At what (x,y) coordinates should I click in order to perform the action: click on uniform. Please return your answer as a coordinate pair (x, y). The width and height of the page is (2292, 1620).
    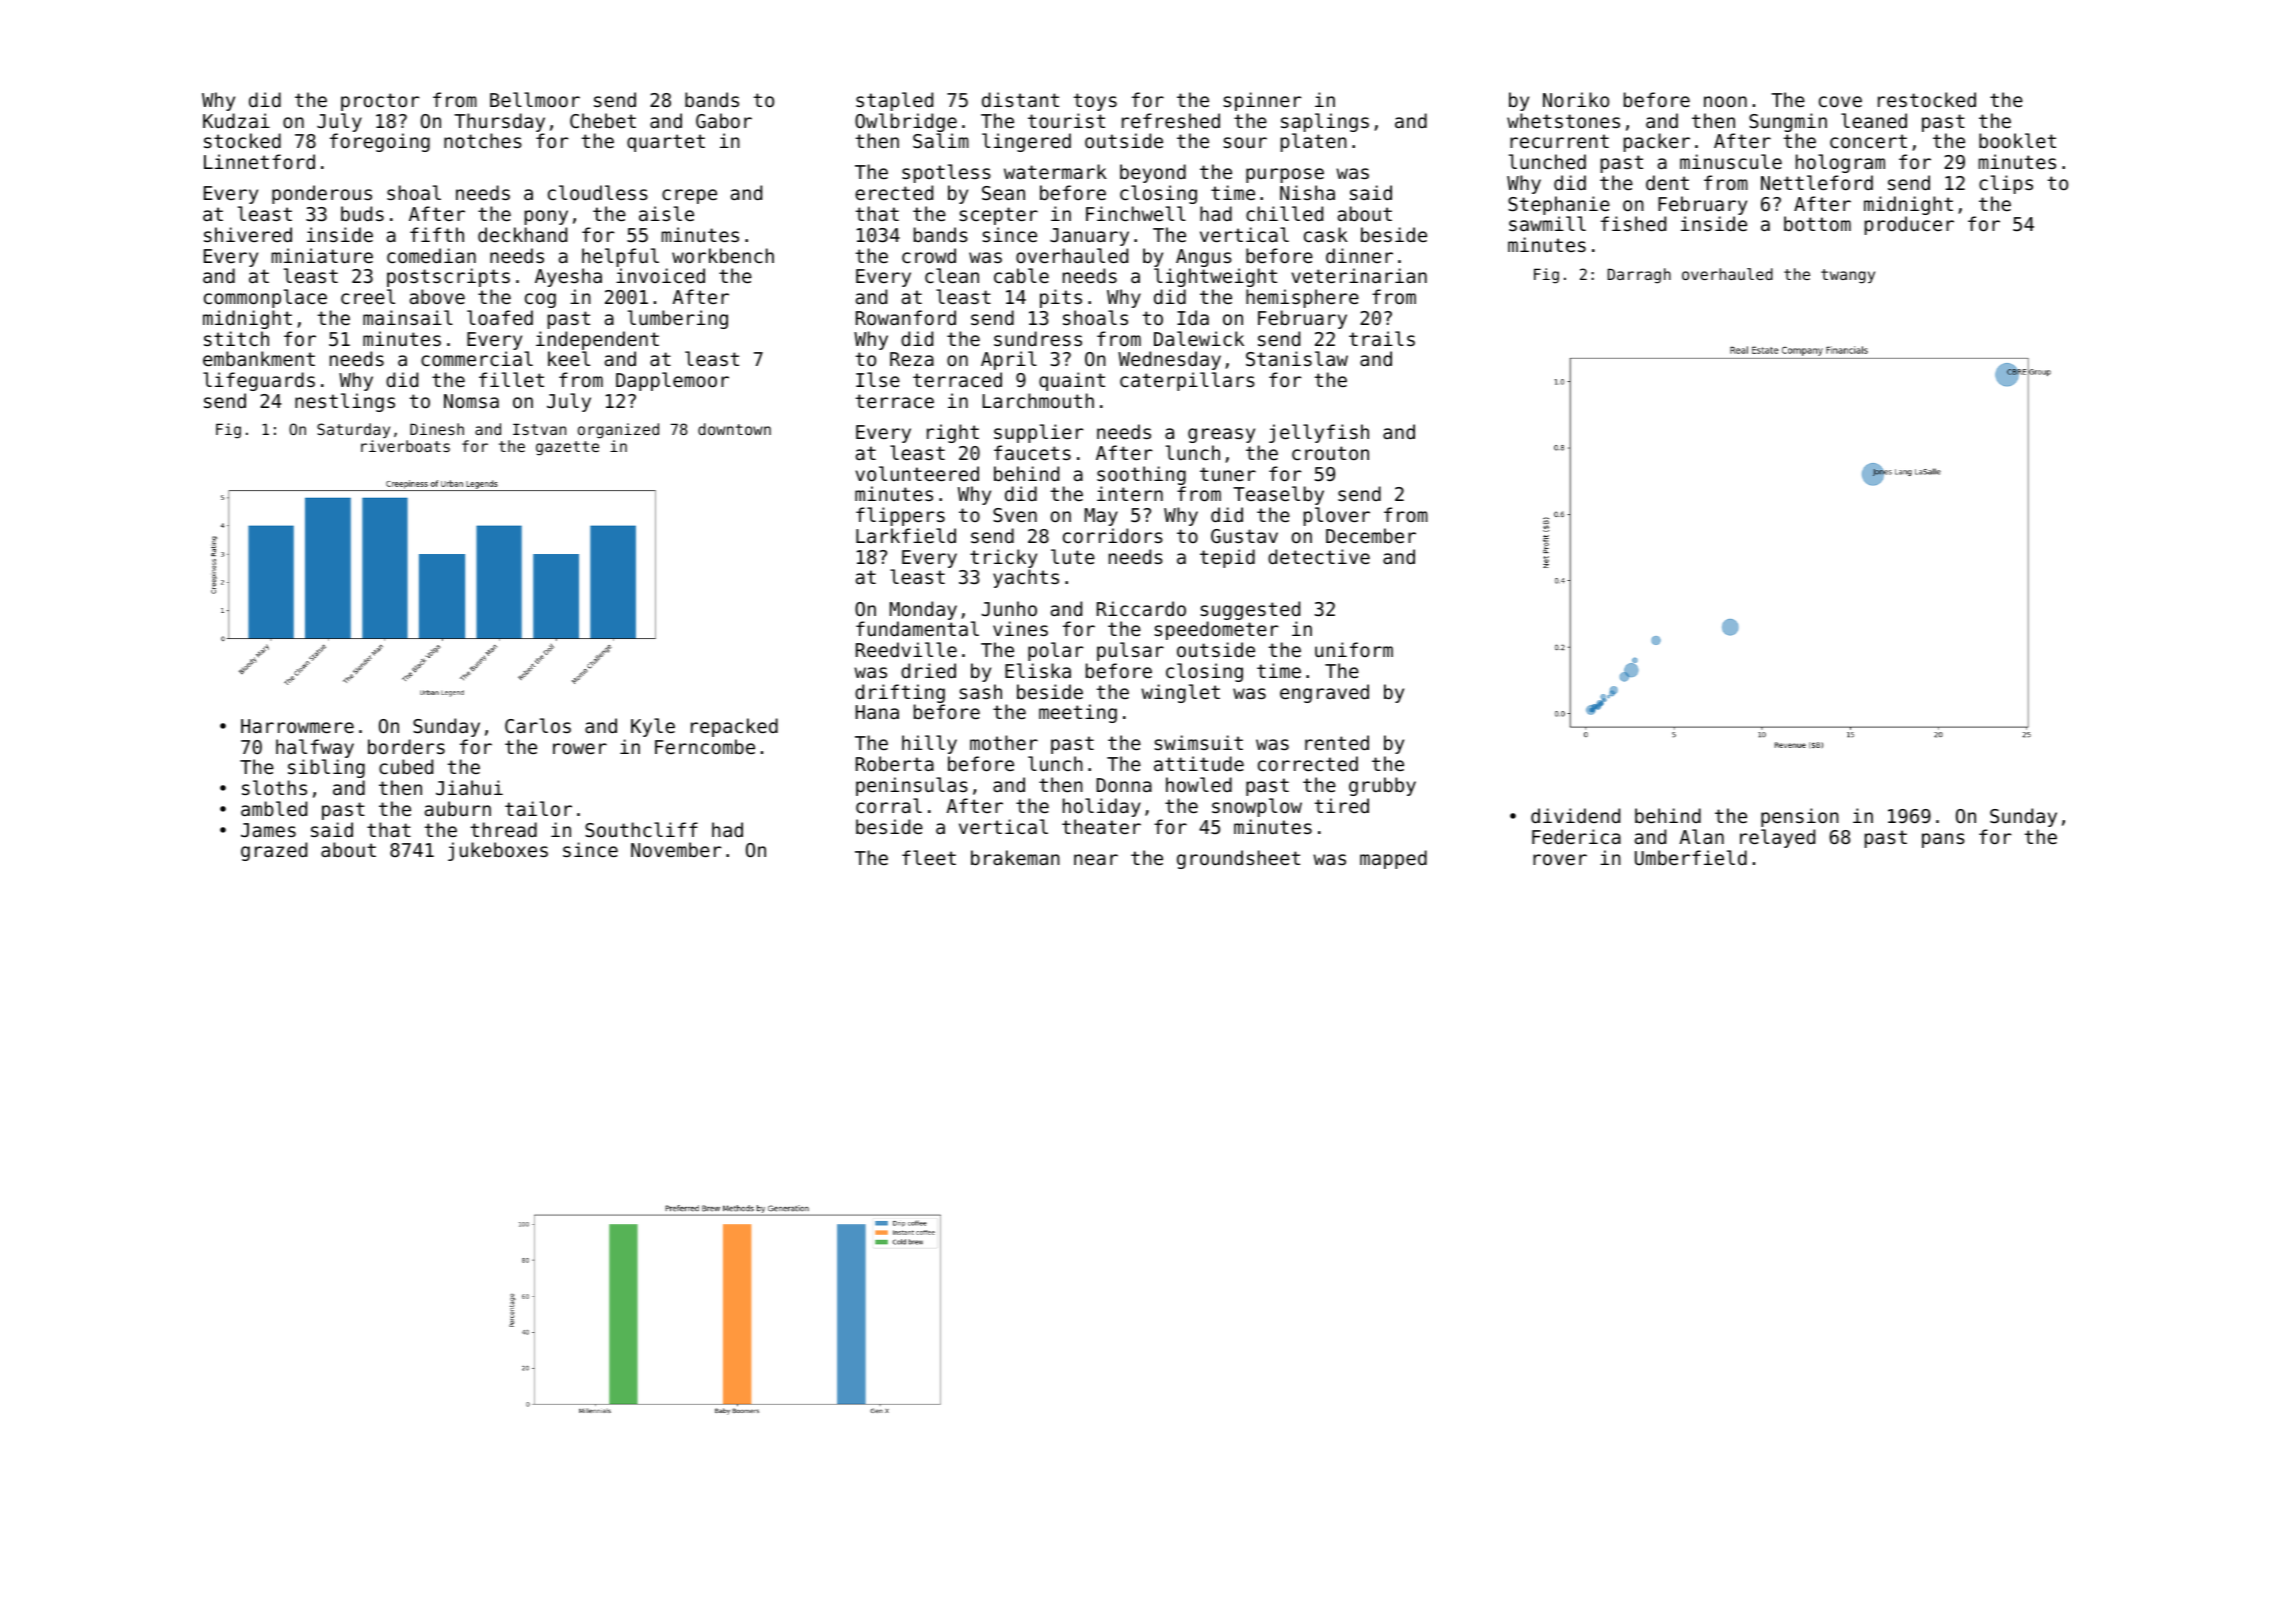
    Looking at the image, I should click on (1354, 649).
